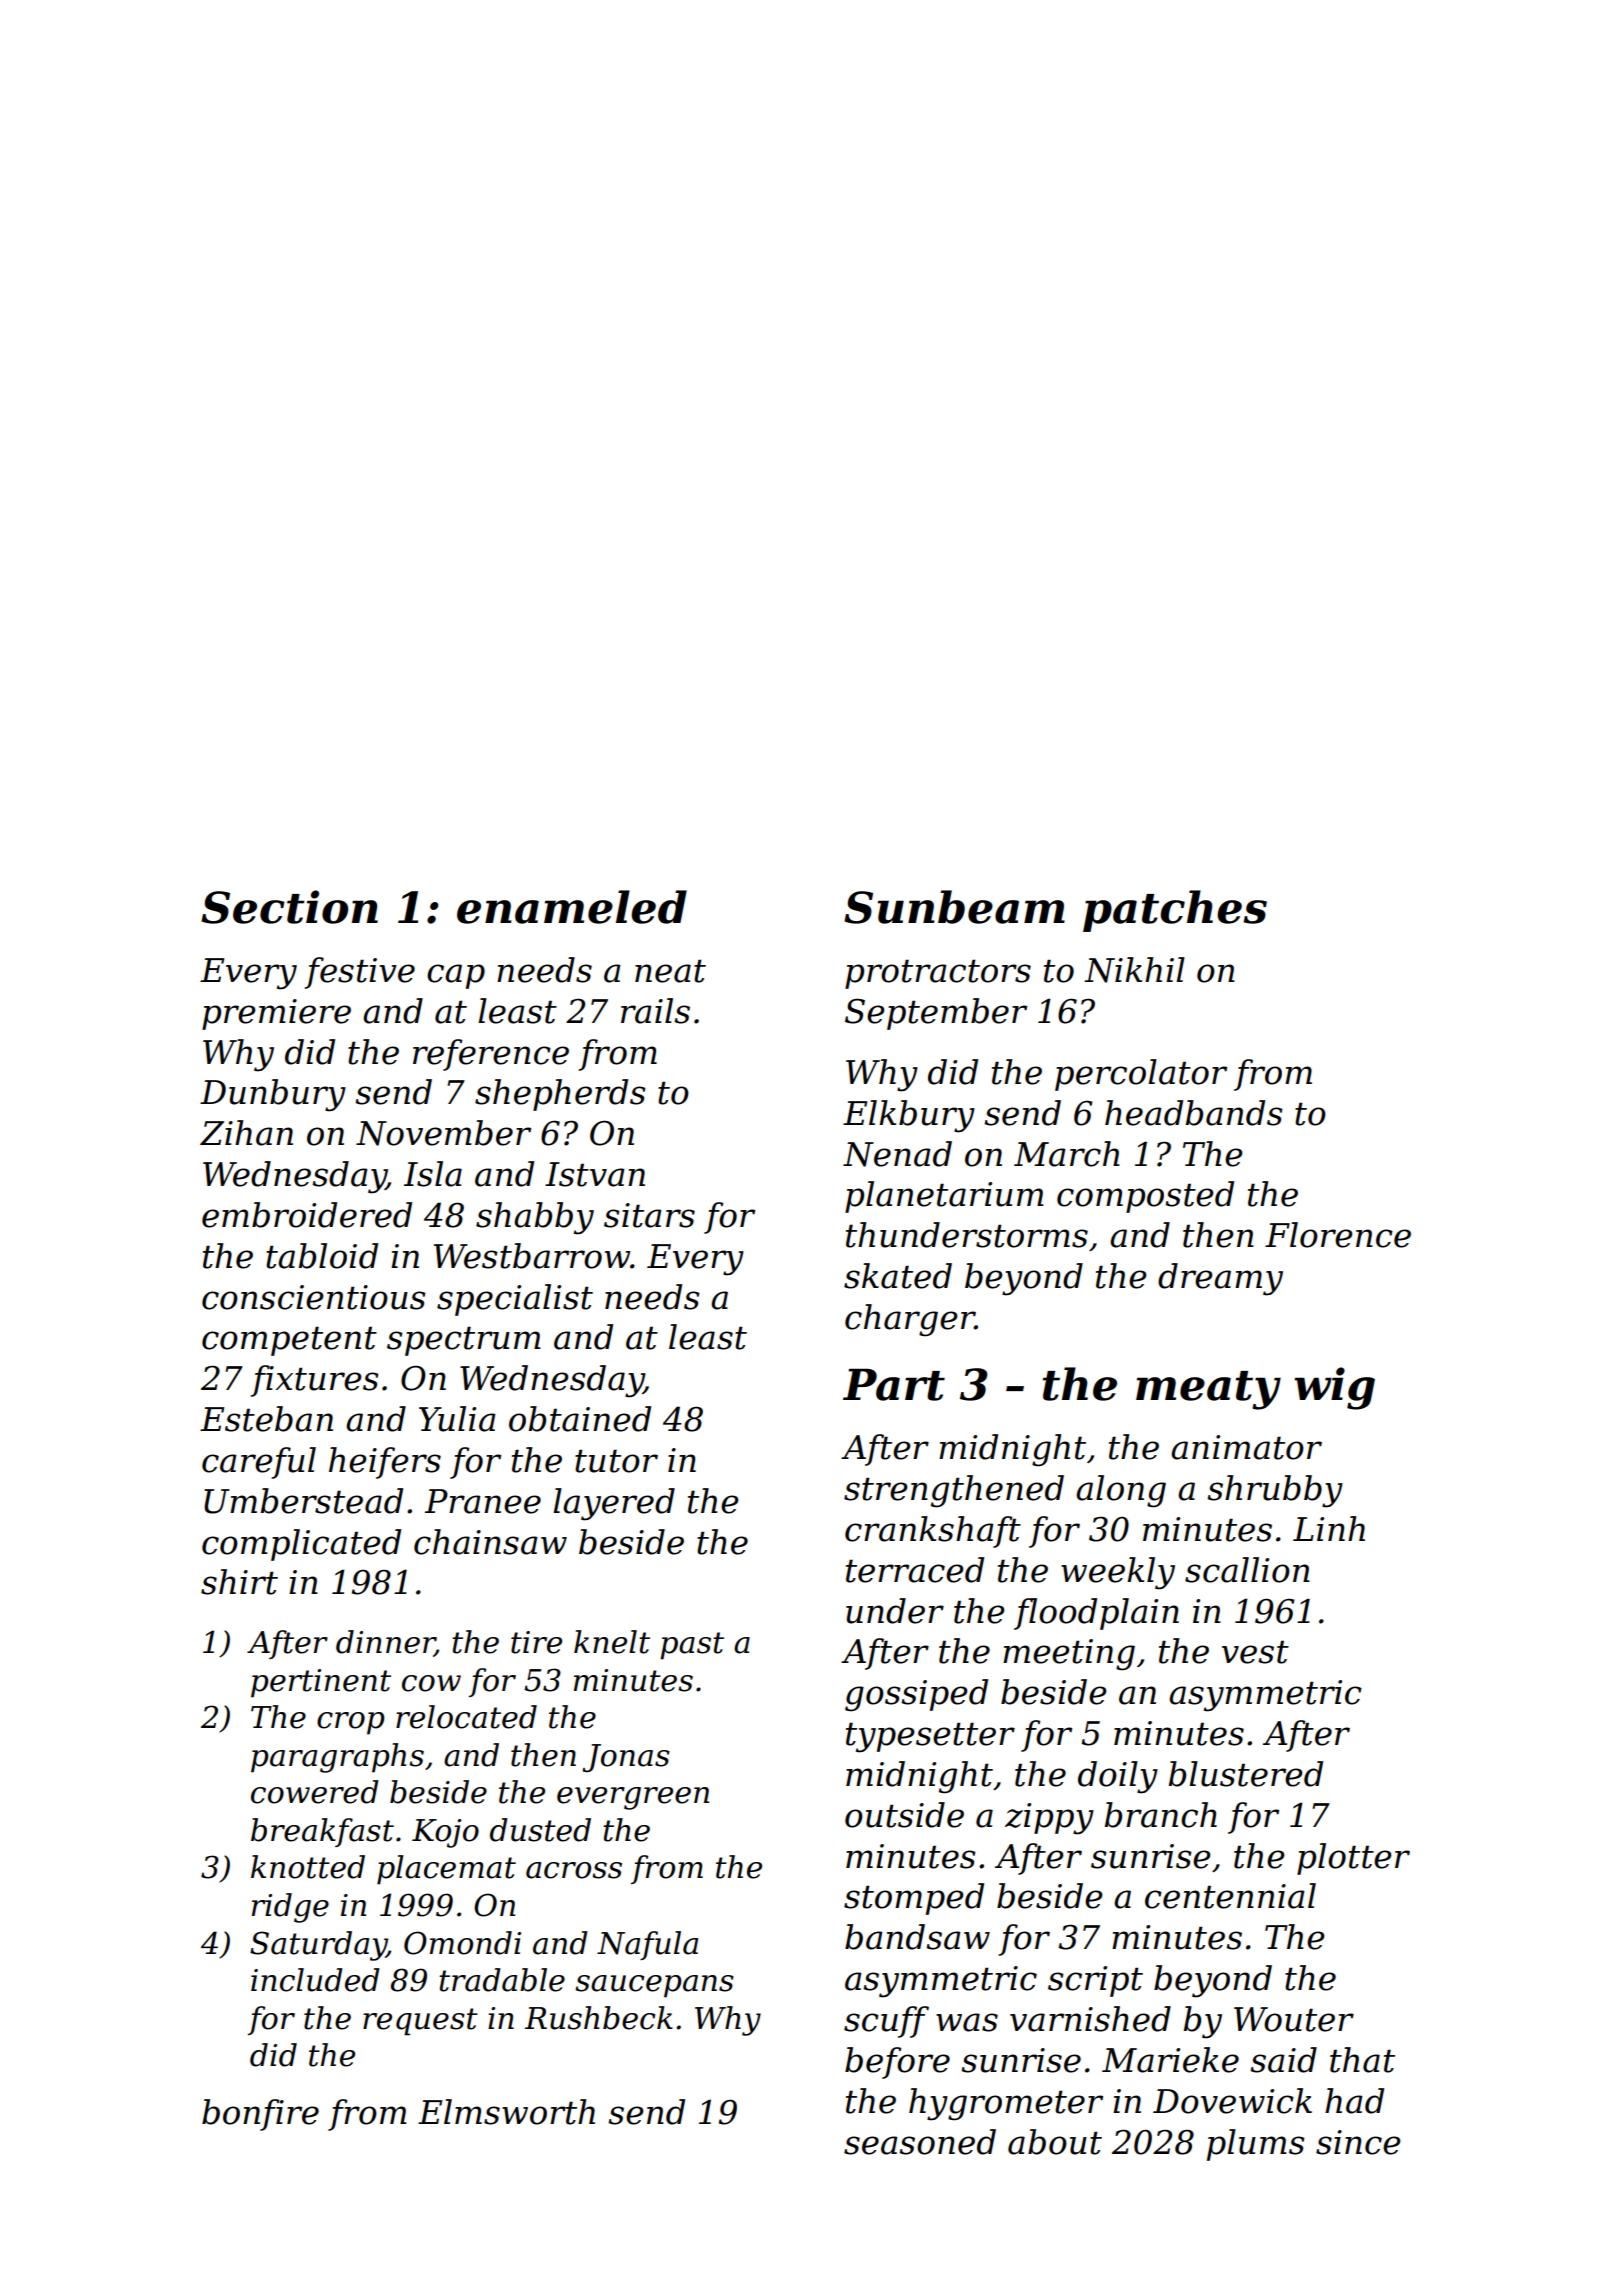  What do you see at coordinates (599, 2018) in the page?
I see `Rushbeck` at bounding box center [599, 2018].
